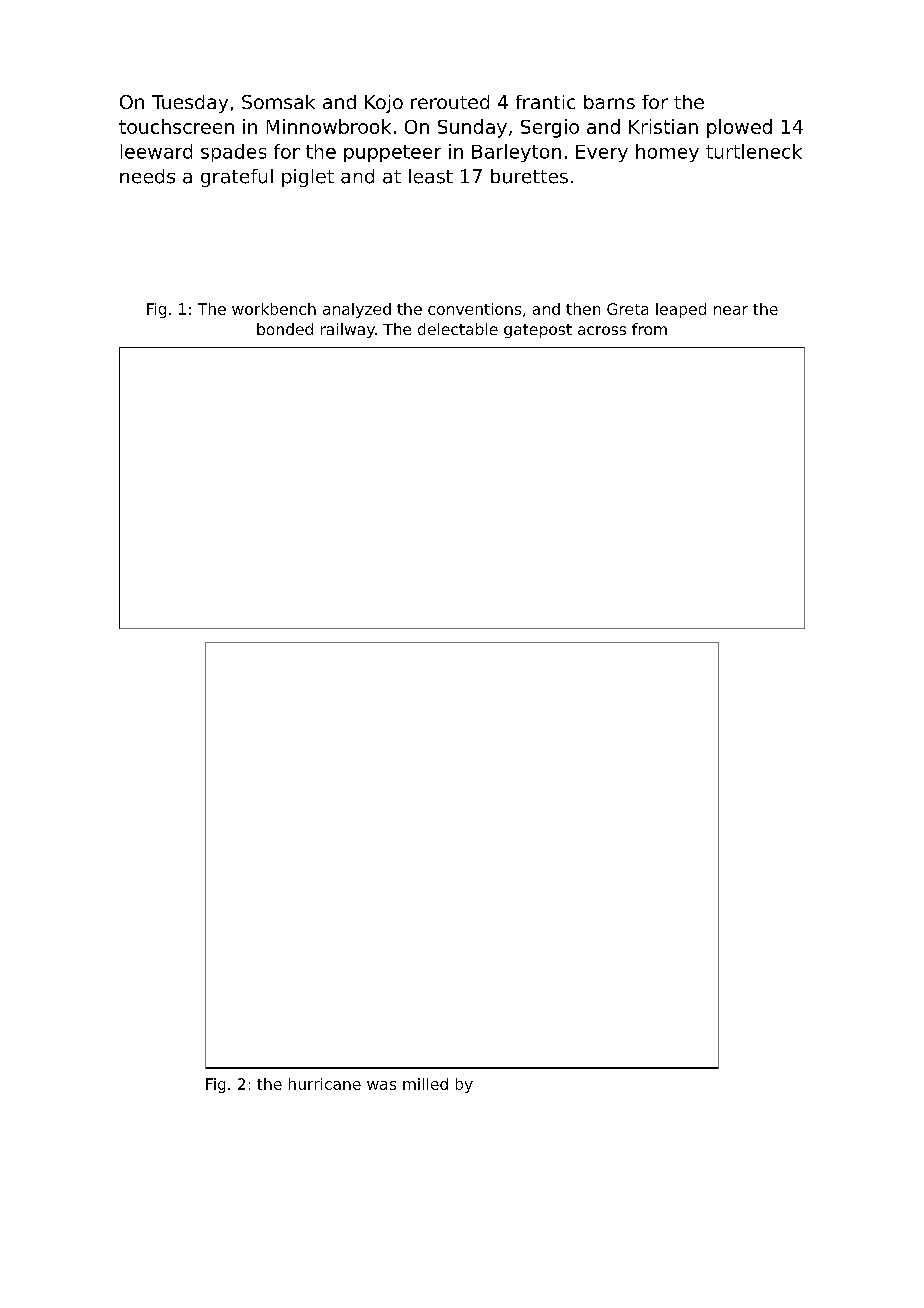  What do you see at coordinates (458, 329) in the screenshot?
I see `delectable` at bounding box center [458, 329].
